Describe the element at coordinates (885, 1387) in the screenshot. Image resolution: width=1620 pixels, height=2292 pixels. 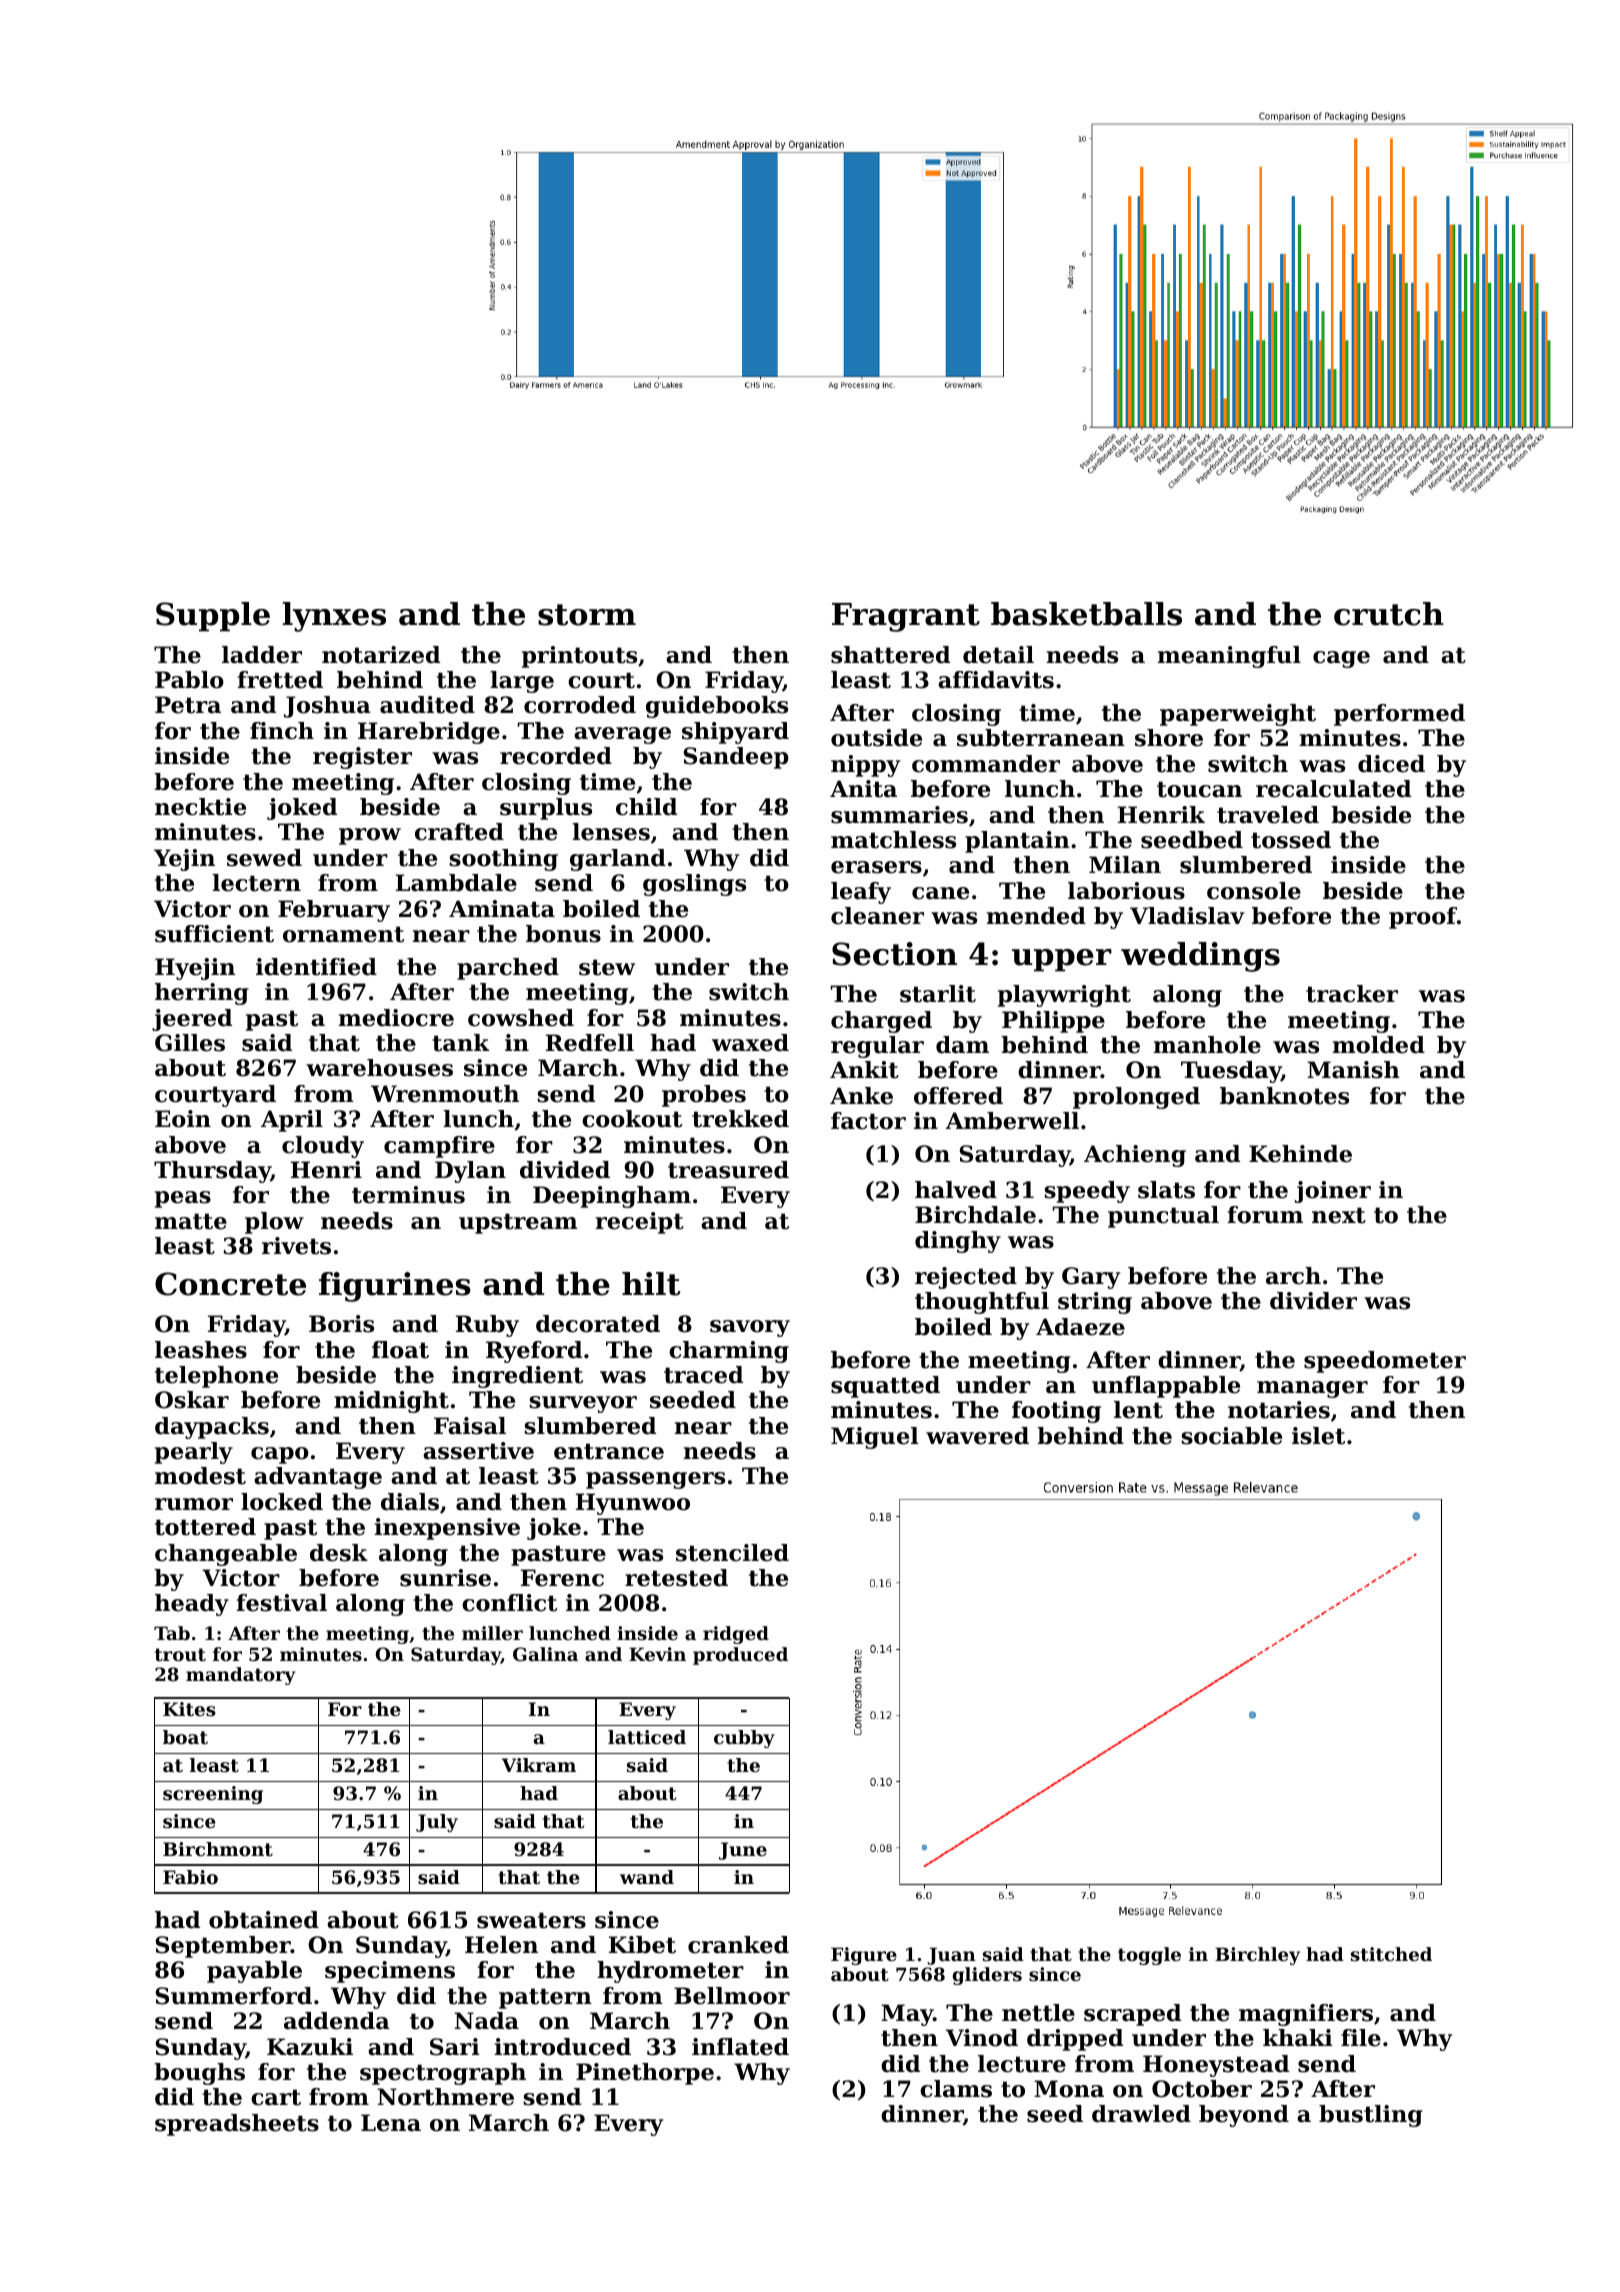
I see `squatted` at that location.
